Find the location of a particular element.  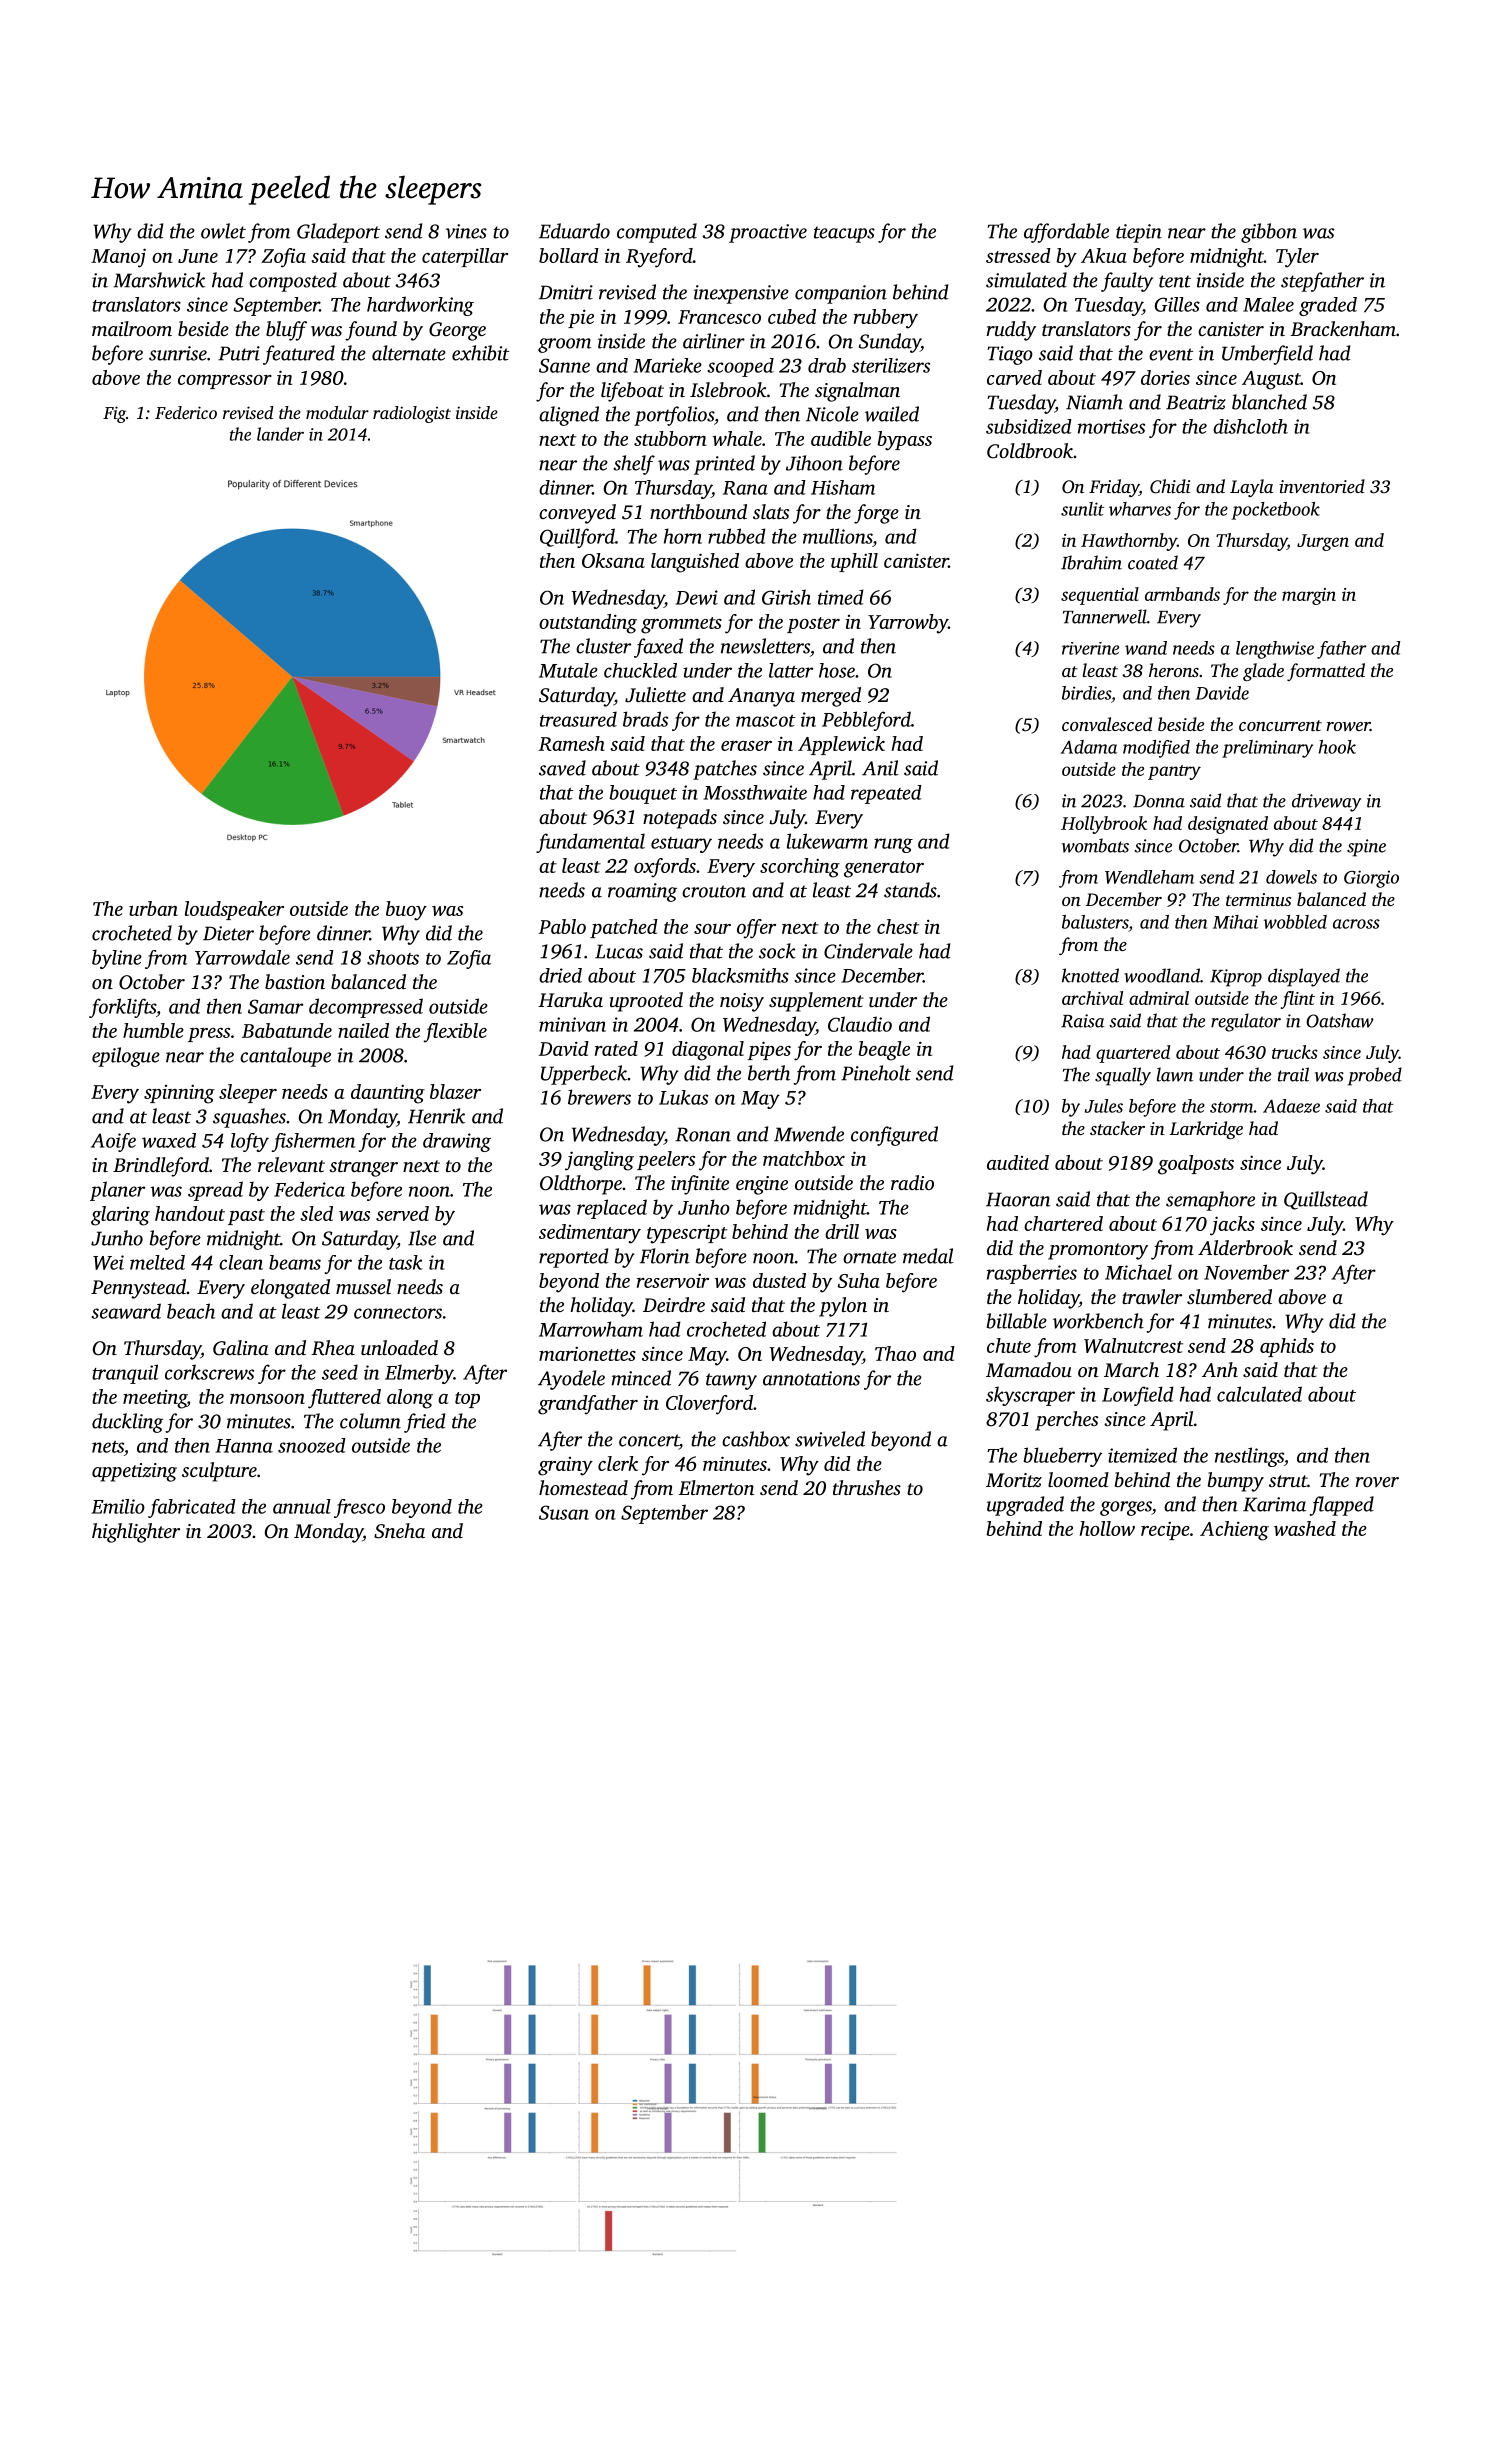

airliner is located at coordinates (714, 341).
